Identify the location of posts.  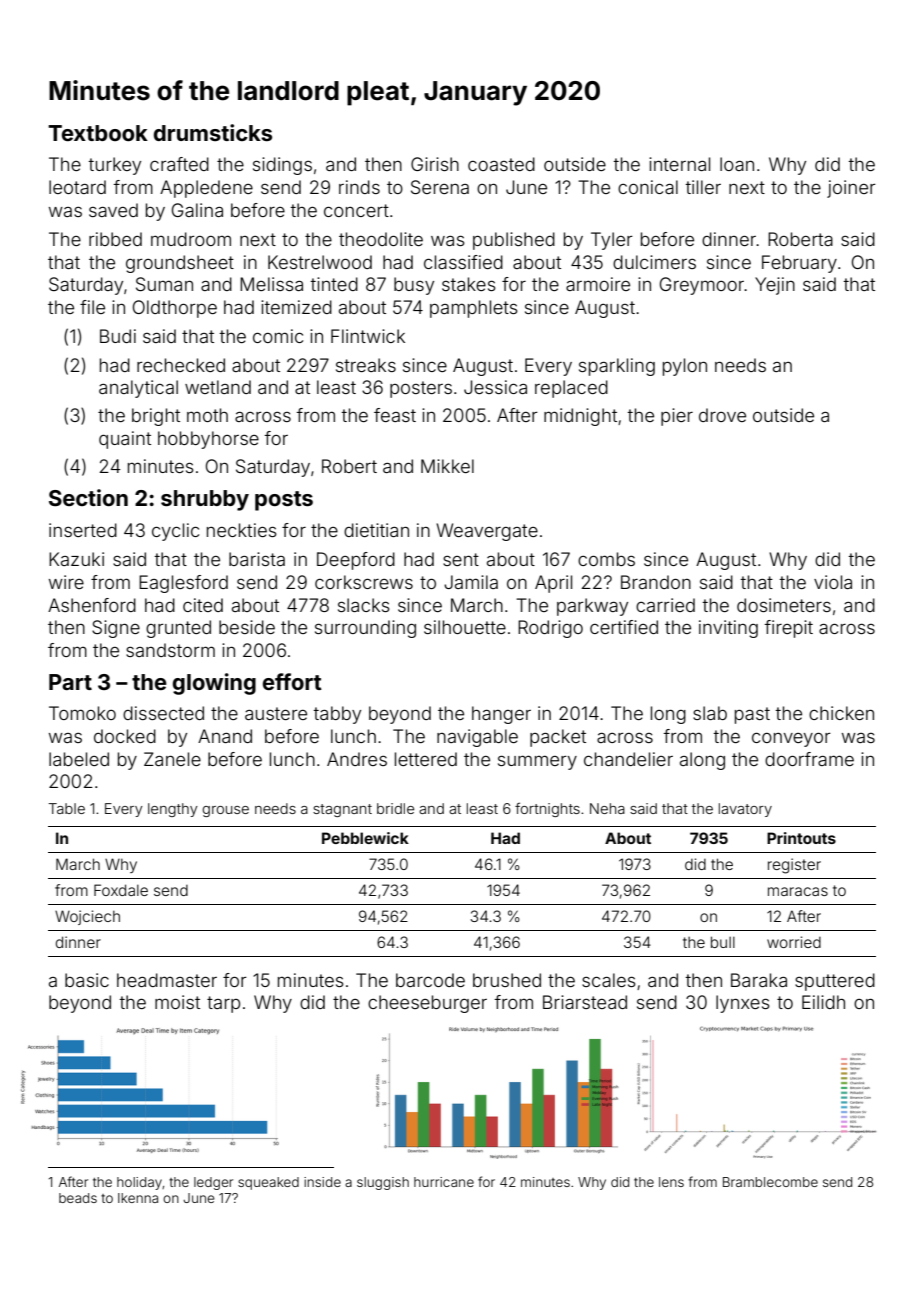
(284, 501).
